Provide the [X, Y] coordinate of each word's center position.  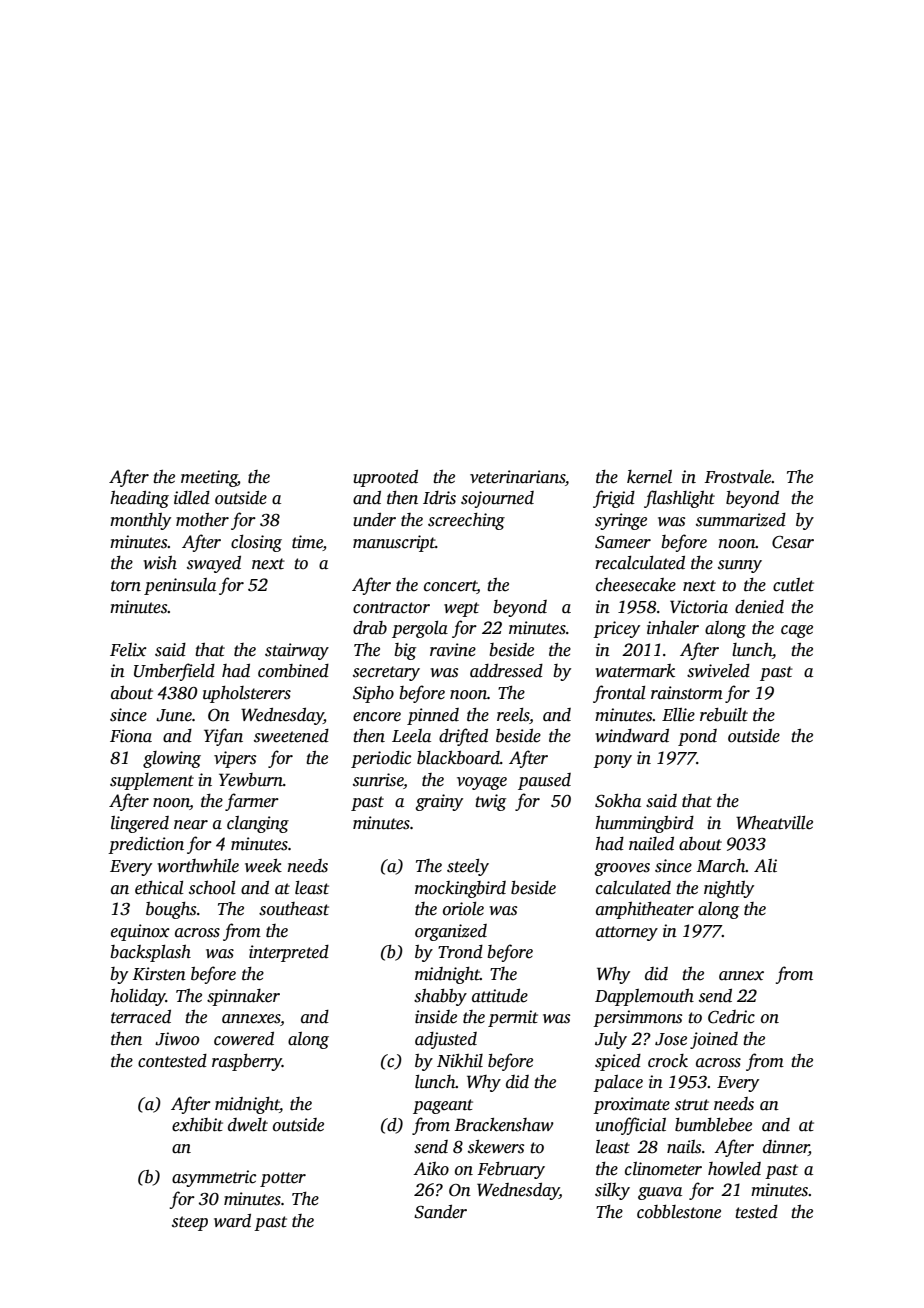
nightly [729, 889]
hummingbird [644, 824]
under [374, 520]
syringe [621, 521]
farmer [252, 802]
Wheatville [774, 823]
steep [190, 1223]
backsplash [151, 953]
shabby [440, 997]
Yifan [223, 737]
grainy [439, 802]
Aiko [431, 1169]
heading [139, 499]
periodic [381, 759]
